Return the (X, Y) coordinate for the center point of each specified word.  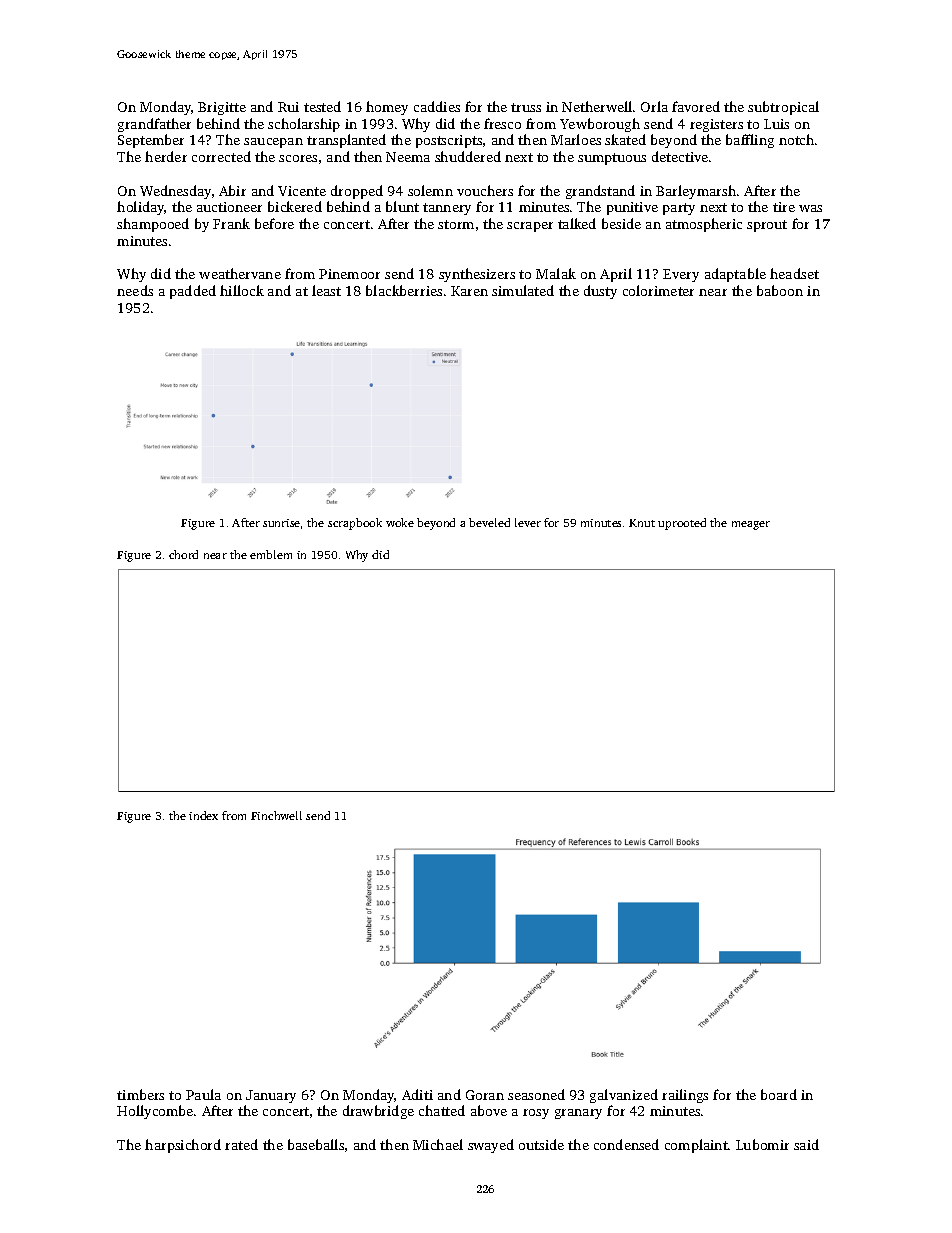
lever (528, 522)
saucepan (273, 143)
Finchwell (276, 815)
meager (751, 525)
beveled (489, 522)
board (779, 1094)
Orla (654, 106)
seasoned (536, 1094)
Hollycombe (155, 1112)
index (203, 815)
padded (193, 292)
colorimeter (658, 290)
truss (526, 107)
